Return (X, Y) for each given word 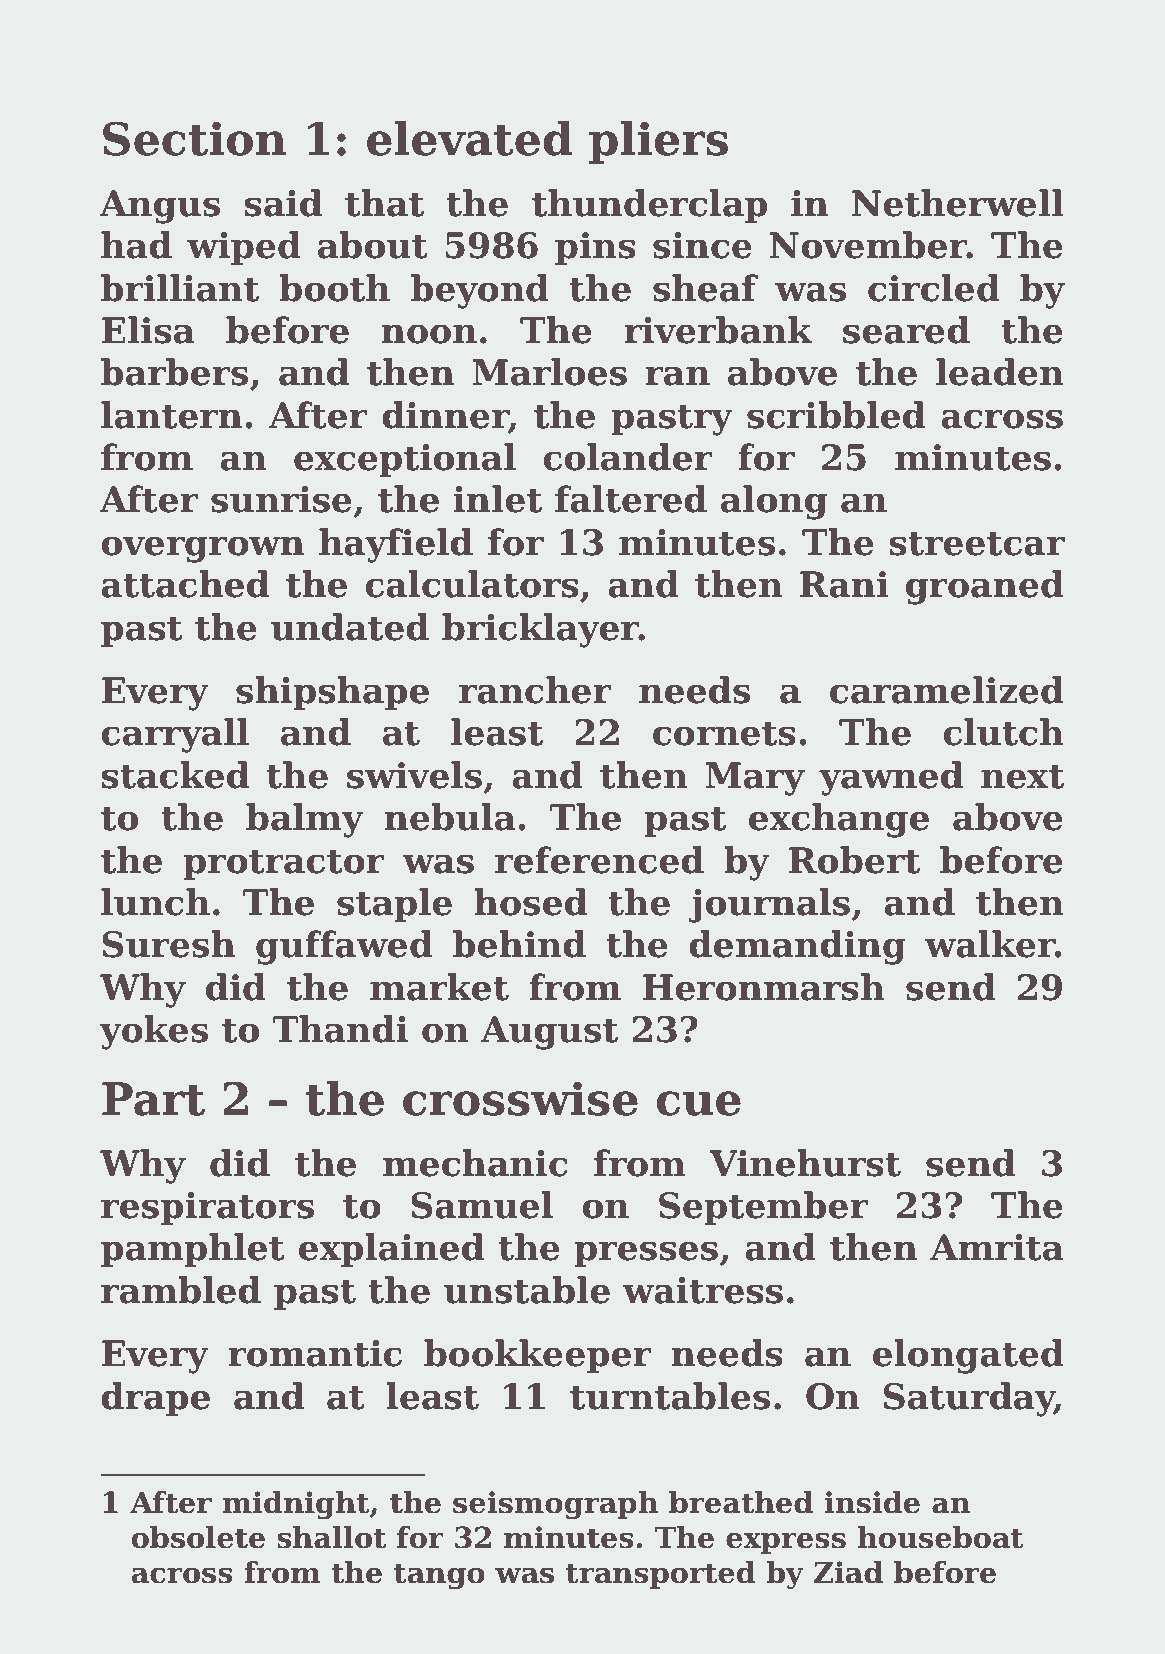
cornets (724, 733)
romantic (315, 1353)
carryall (175, 735)
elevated (469, 138)
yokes (154, 1032)
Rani (844, 584)
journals (769, 905)
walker (990, 944)
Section (194, 138)
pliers (658, 142)
